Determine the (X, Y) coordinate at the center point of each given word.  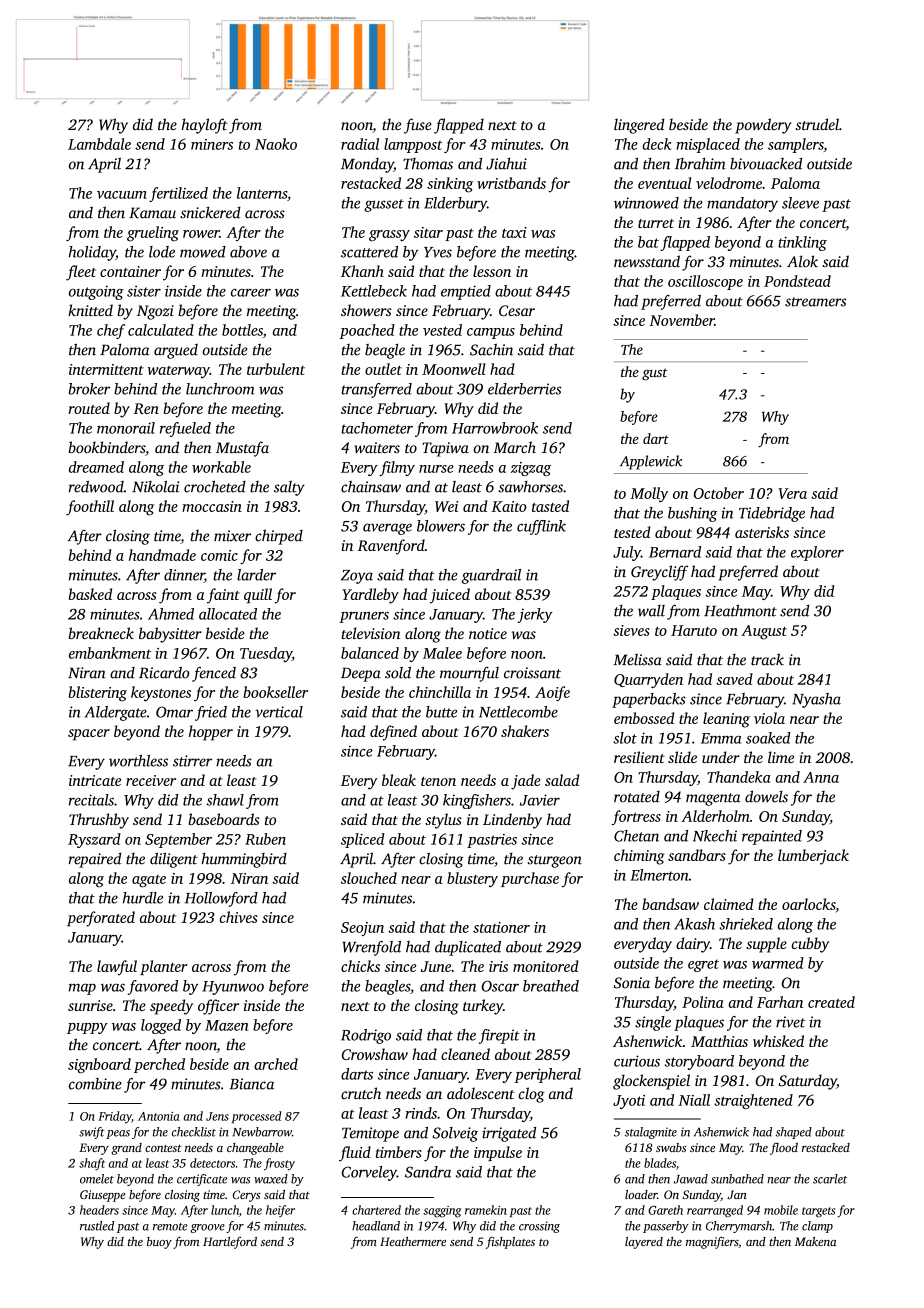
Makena (816, 1241)
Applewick (651, 462)
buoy (159, 1243)
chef (111, 331)
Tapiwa (445, 449)
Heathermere (413, 1241)
